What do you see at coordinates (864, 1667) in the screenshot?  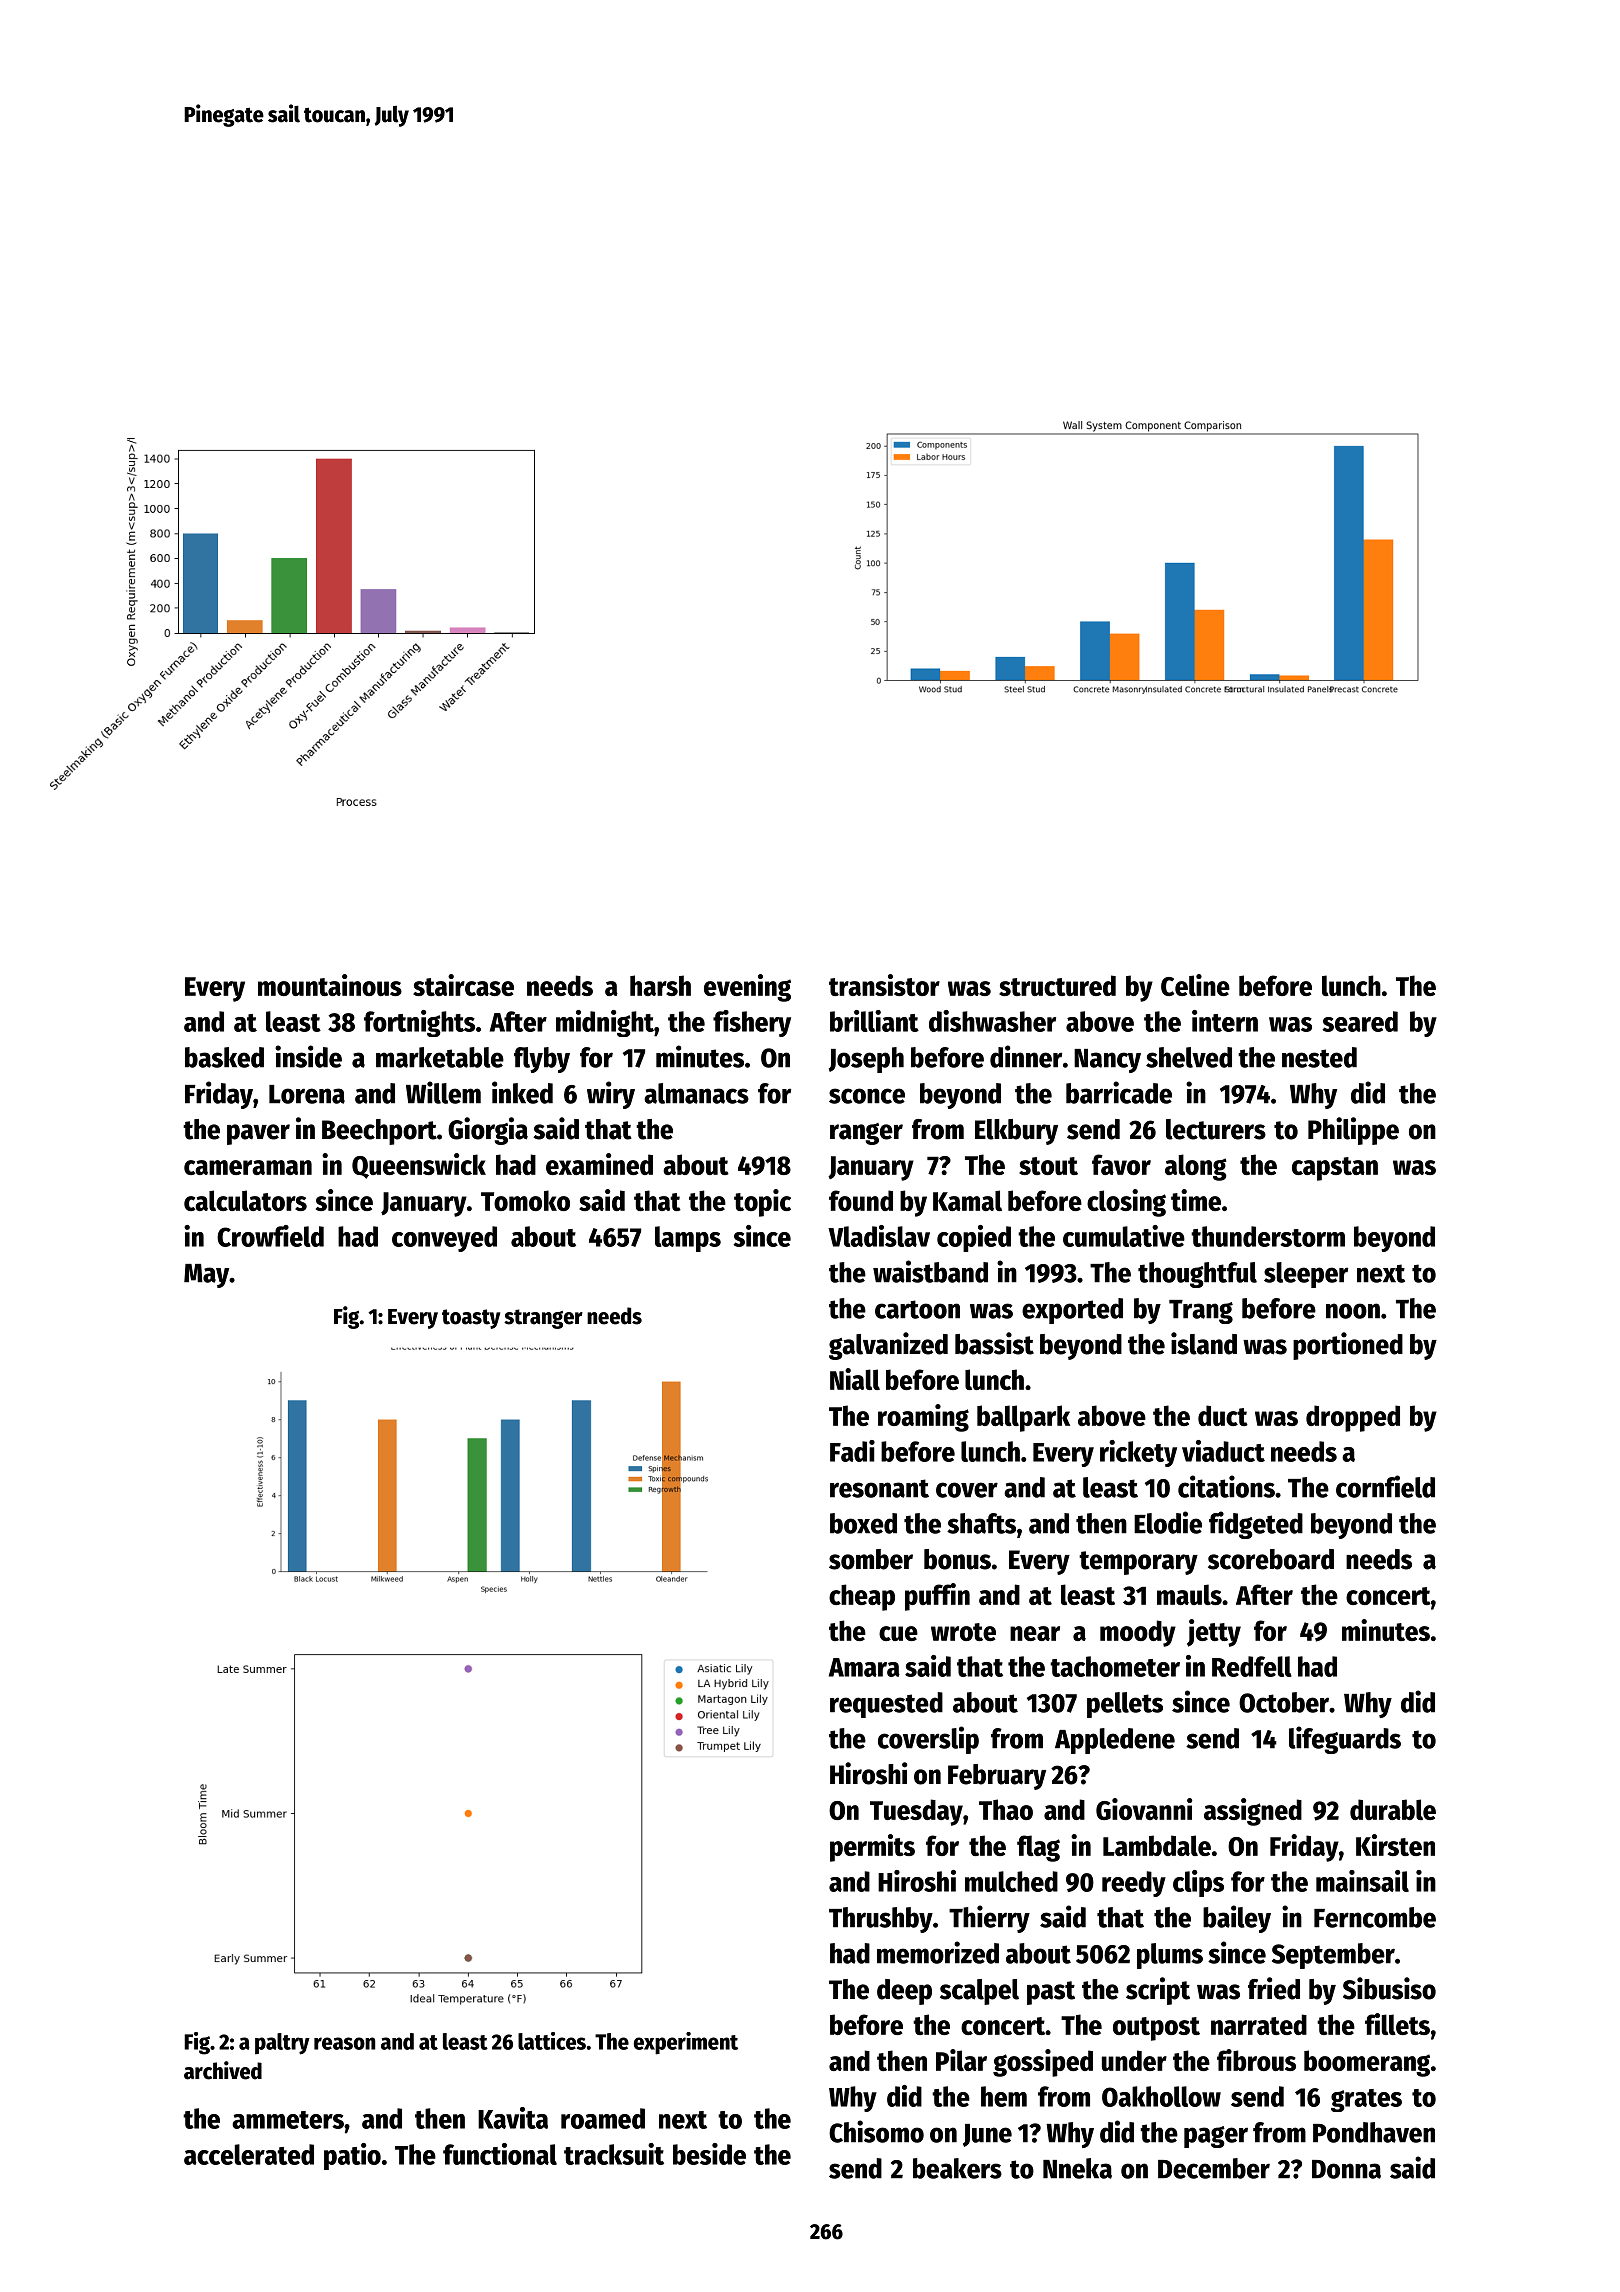 I see `Amara` at bounding box center [864, 1667].
